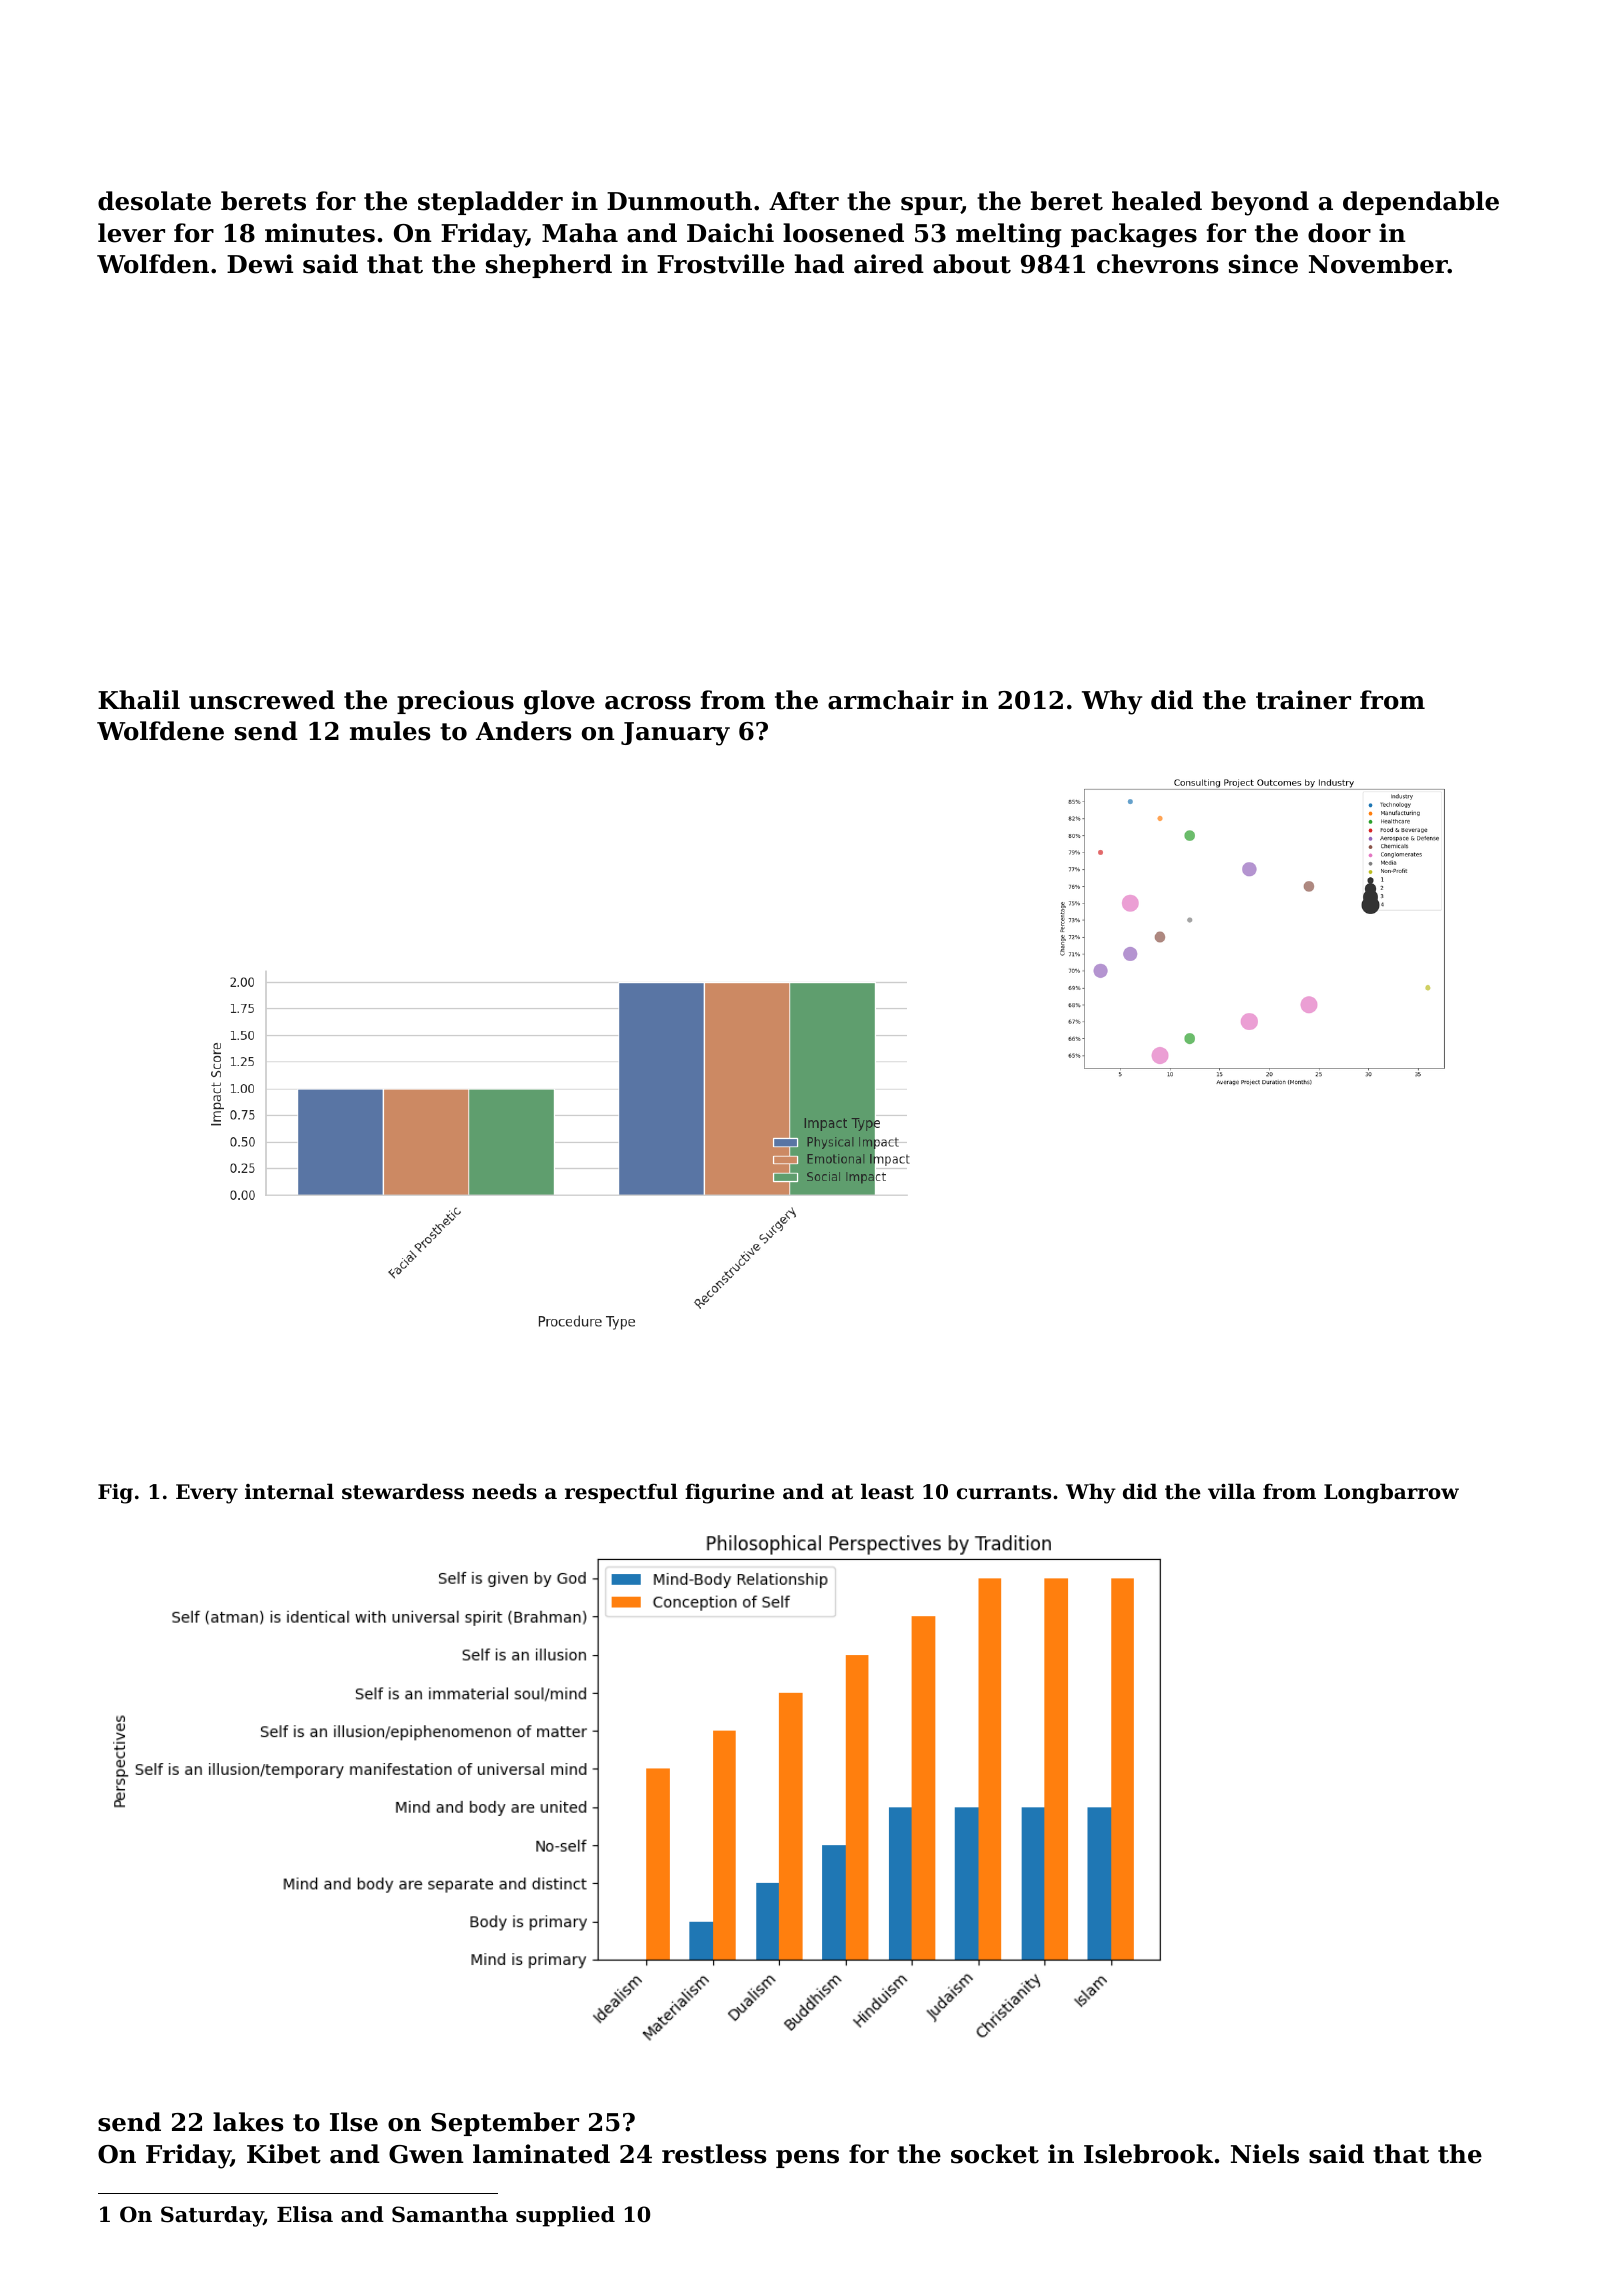  I want to click on trainer, so click(1303, 700).
